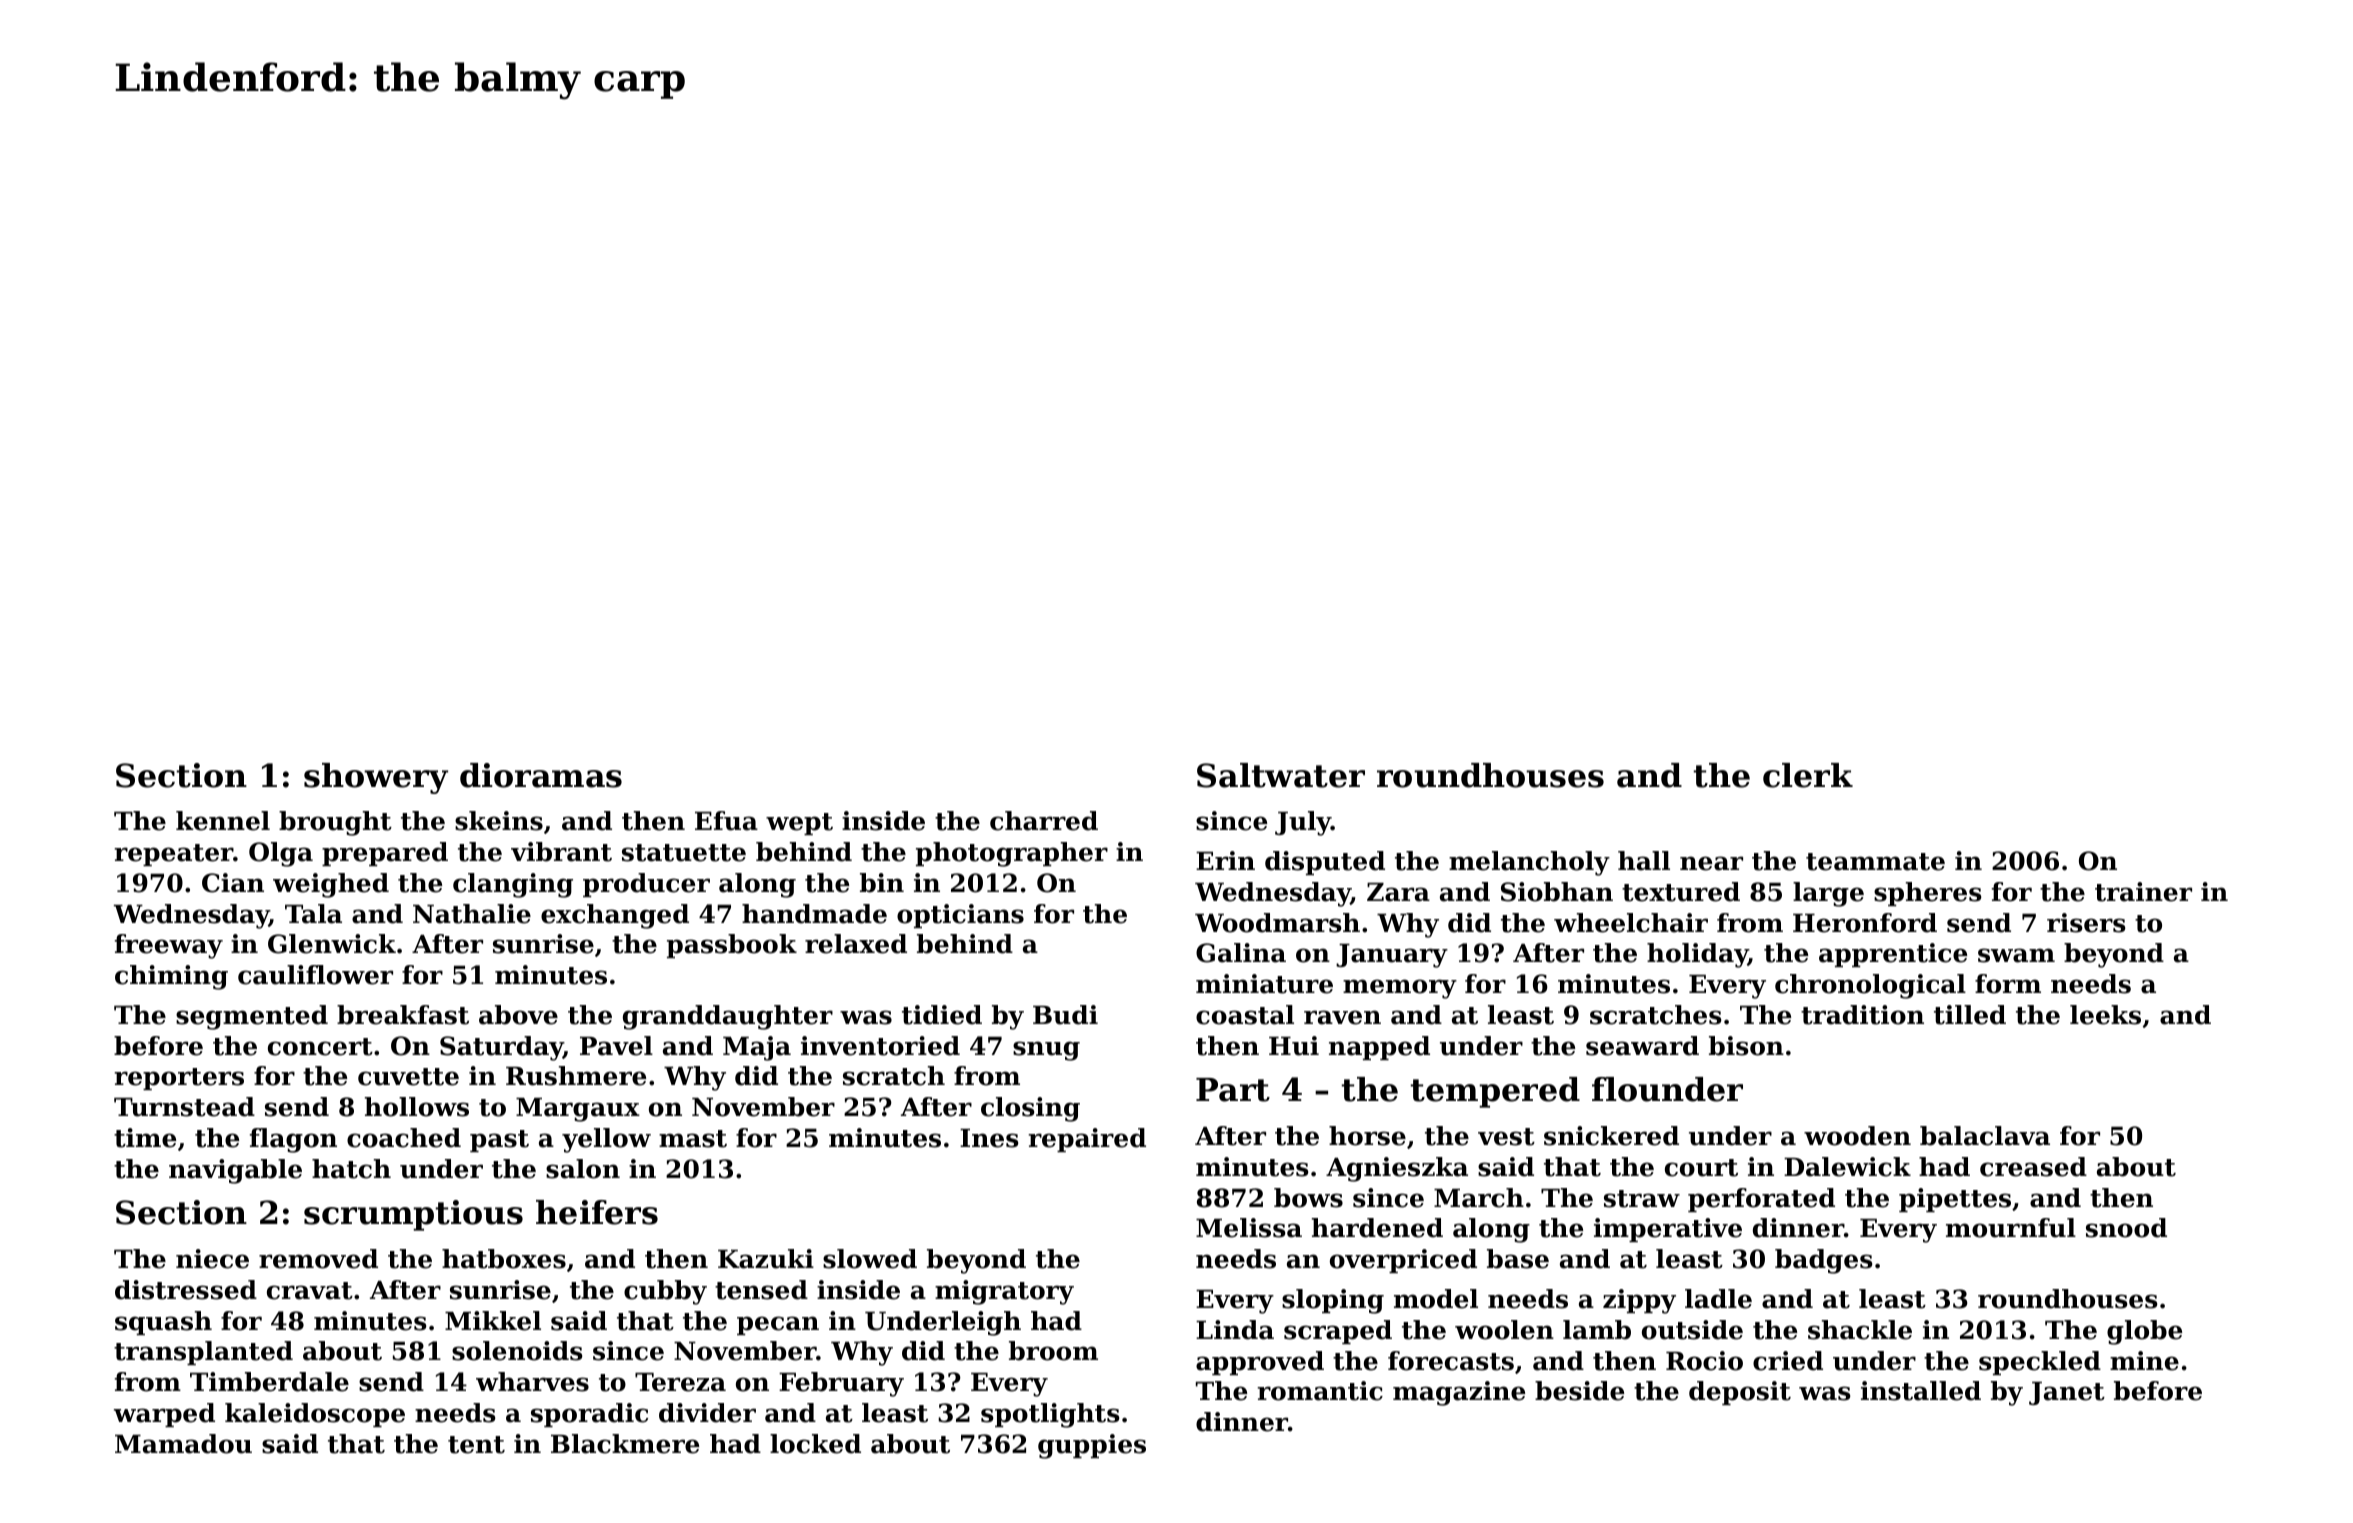 The width and height of the screenshot is (2353, 1523). What do you see at coordinates (2144, 1332) in the screenshot?
I see `globe` at bounding box center [2144, 1332].
